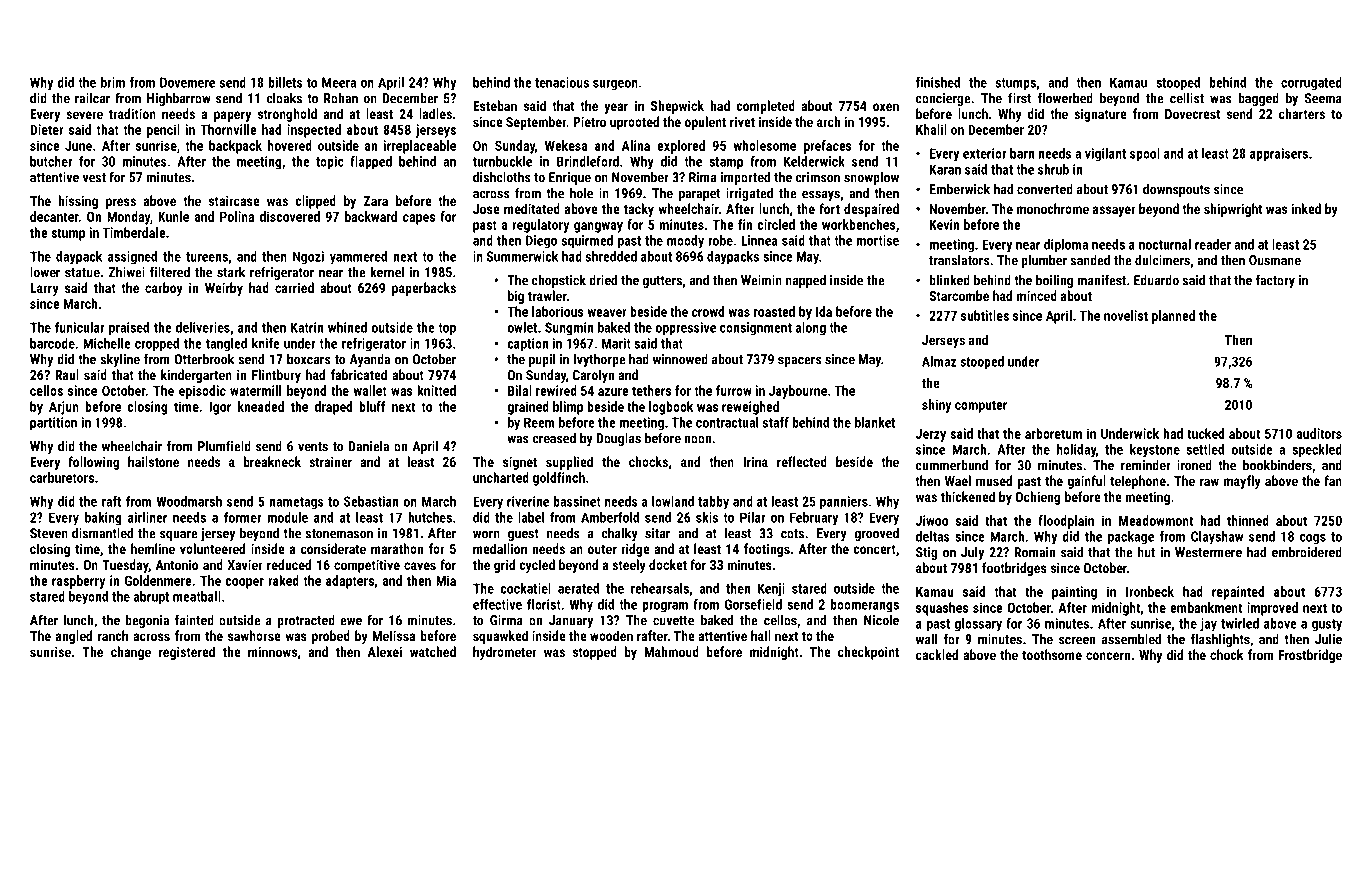 This screenshot has height=887, width=1372. What do you see at coordinates (639, 210) in the screenshot?
I see `tacky` at bounding box center [639, 210].
